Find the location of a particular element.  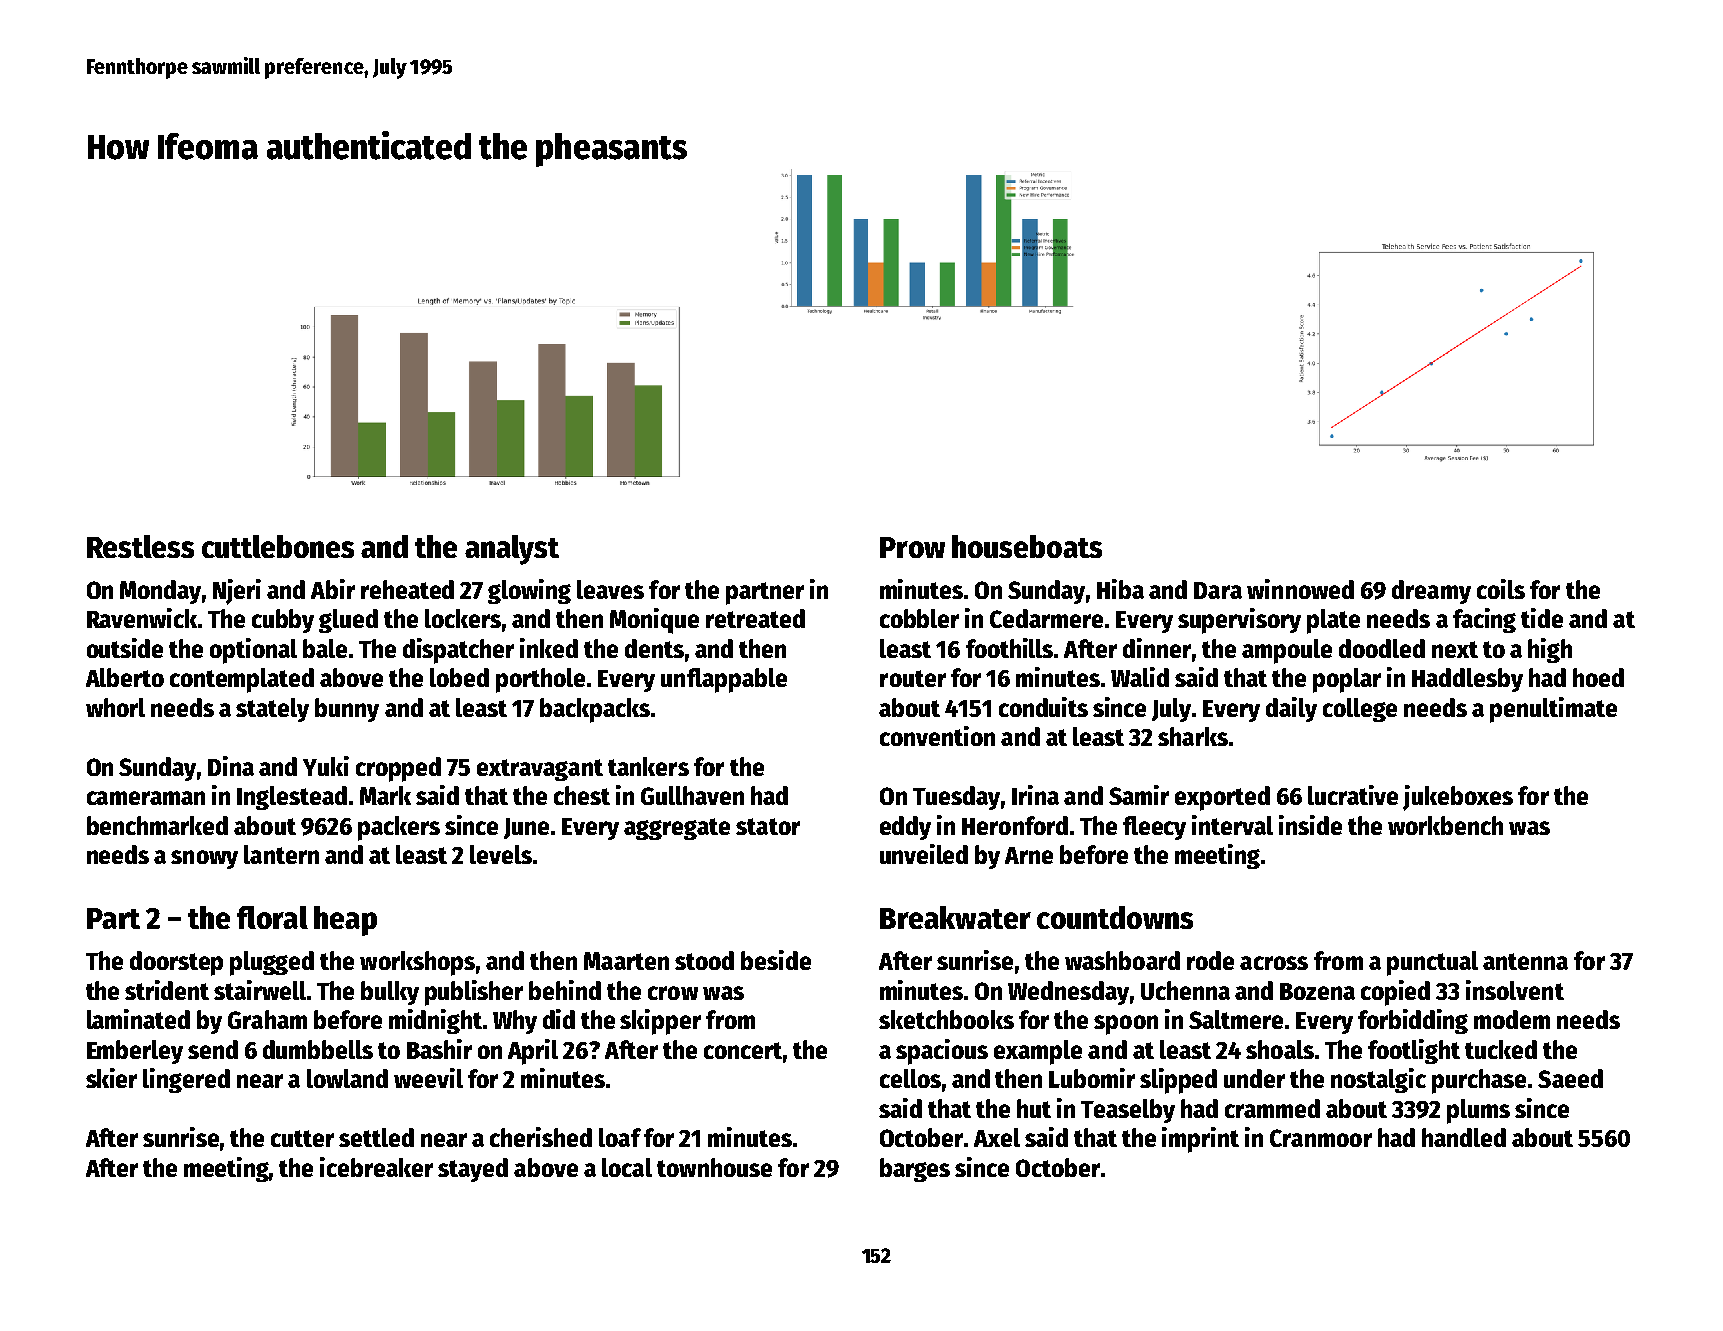

cuttlebones is located at coordinates (278, 546).
